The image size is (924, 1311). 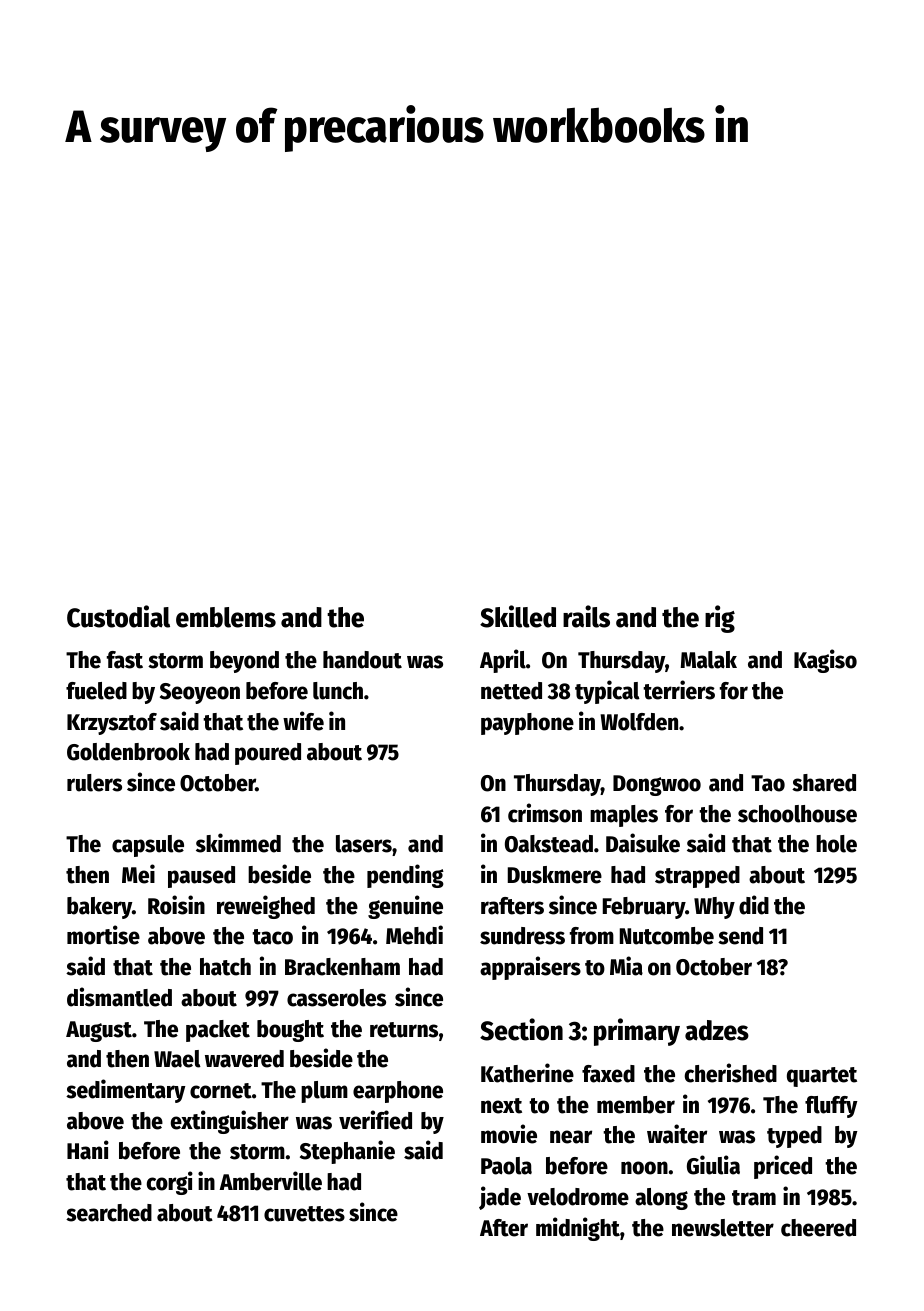 I want to click on hatch, so click(x=225, y=967).
